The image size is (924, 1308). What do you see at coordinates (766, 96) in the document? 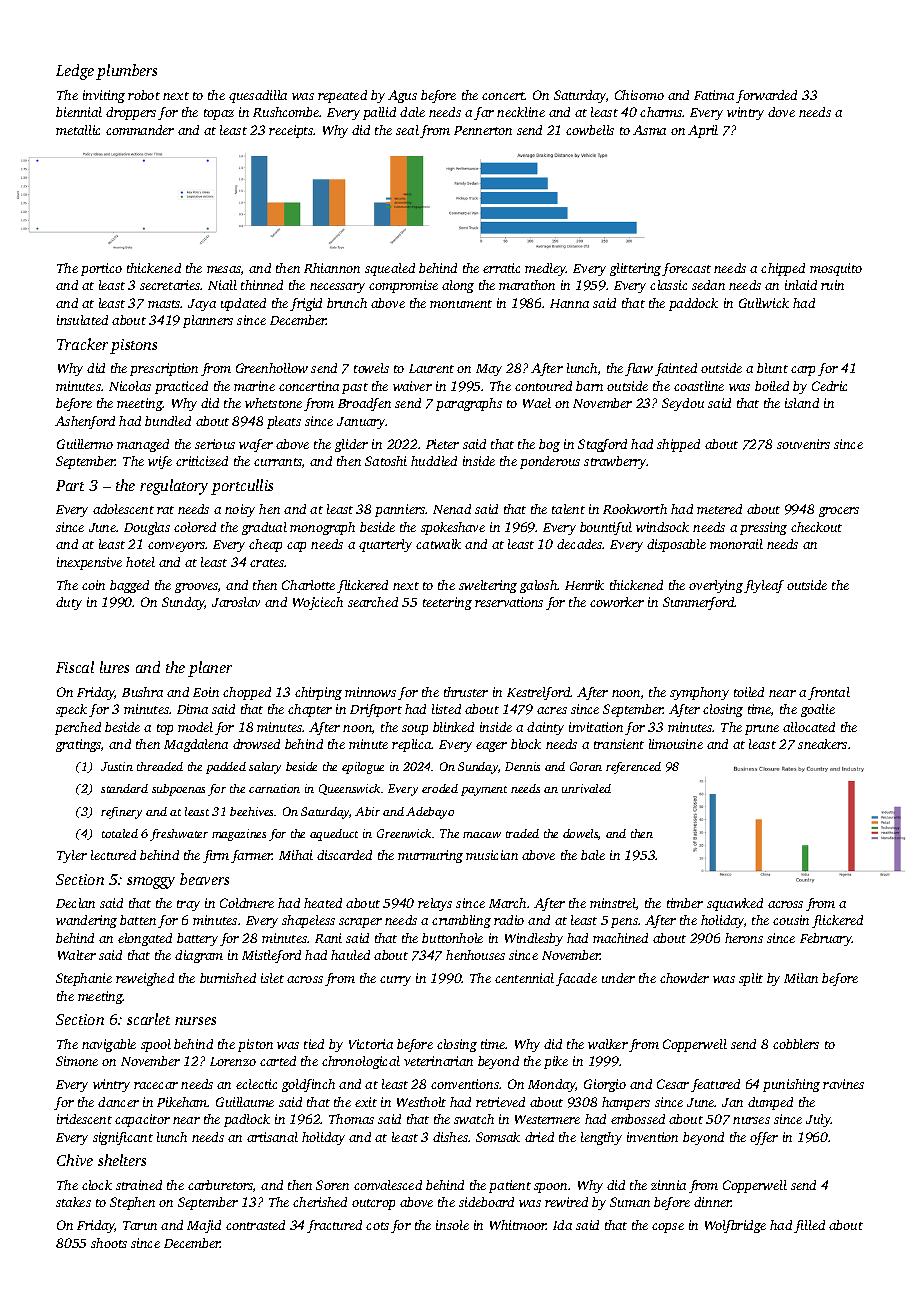
I see `forwarded` at bounding box center [766, 96].
